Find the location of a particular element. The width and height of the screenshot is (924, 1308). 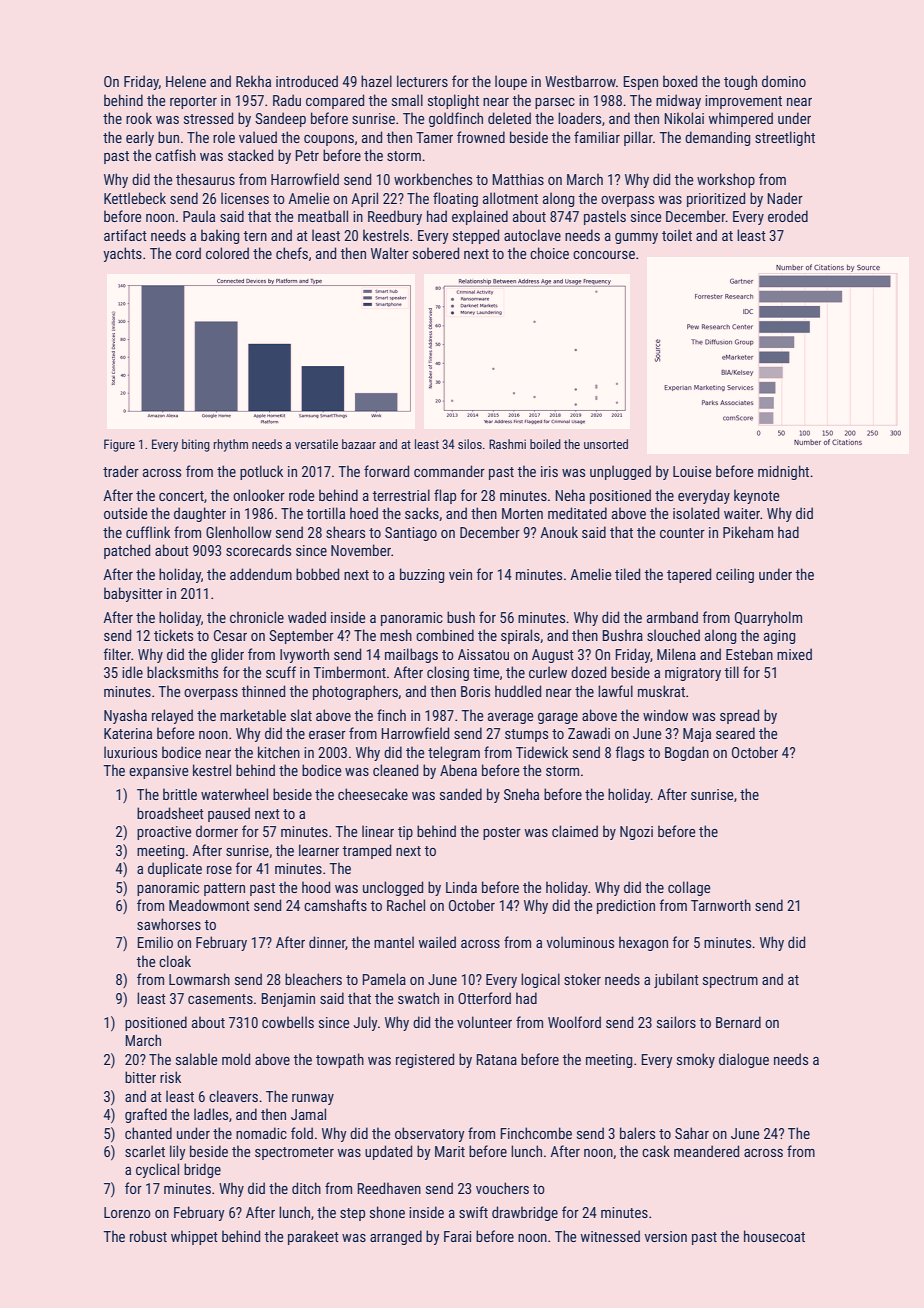

vein is located at coordinates (460, 574).
